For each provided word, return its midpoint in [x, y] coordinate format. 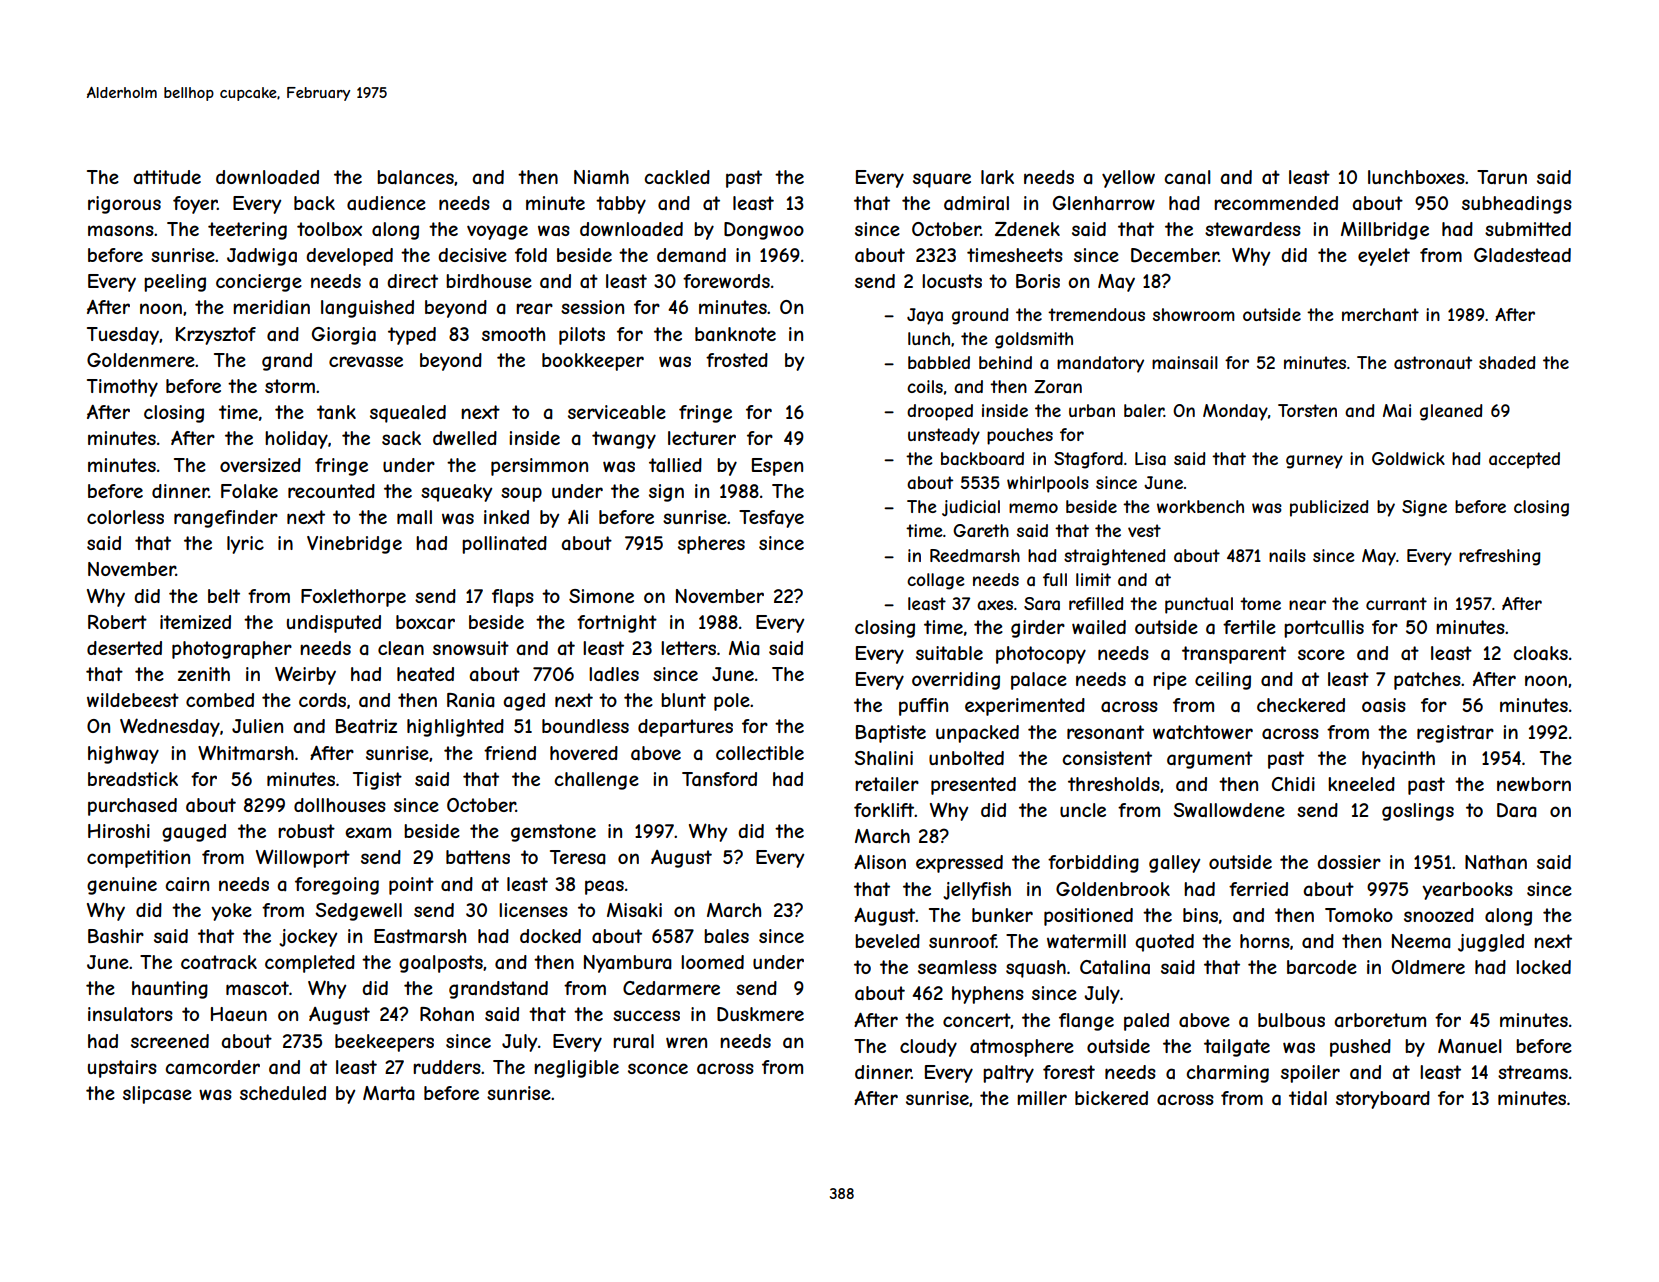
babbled [939, 362]
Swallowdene [1229, 810]
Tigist [377, 781]
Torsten [1307, 410]
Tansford [719, 779]
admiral [976, 203]
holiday [296, 440]
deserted [124, 648]
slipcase [157, 1095]
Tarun [1502, 177]
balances [415, 177]
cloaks [1540, 653]
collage [935, 581]
